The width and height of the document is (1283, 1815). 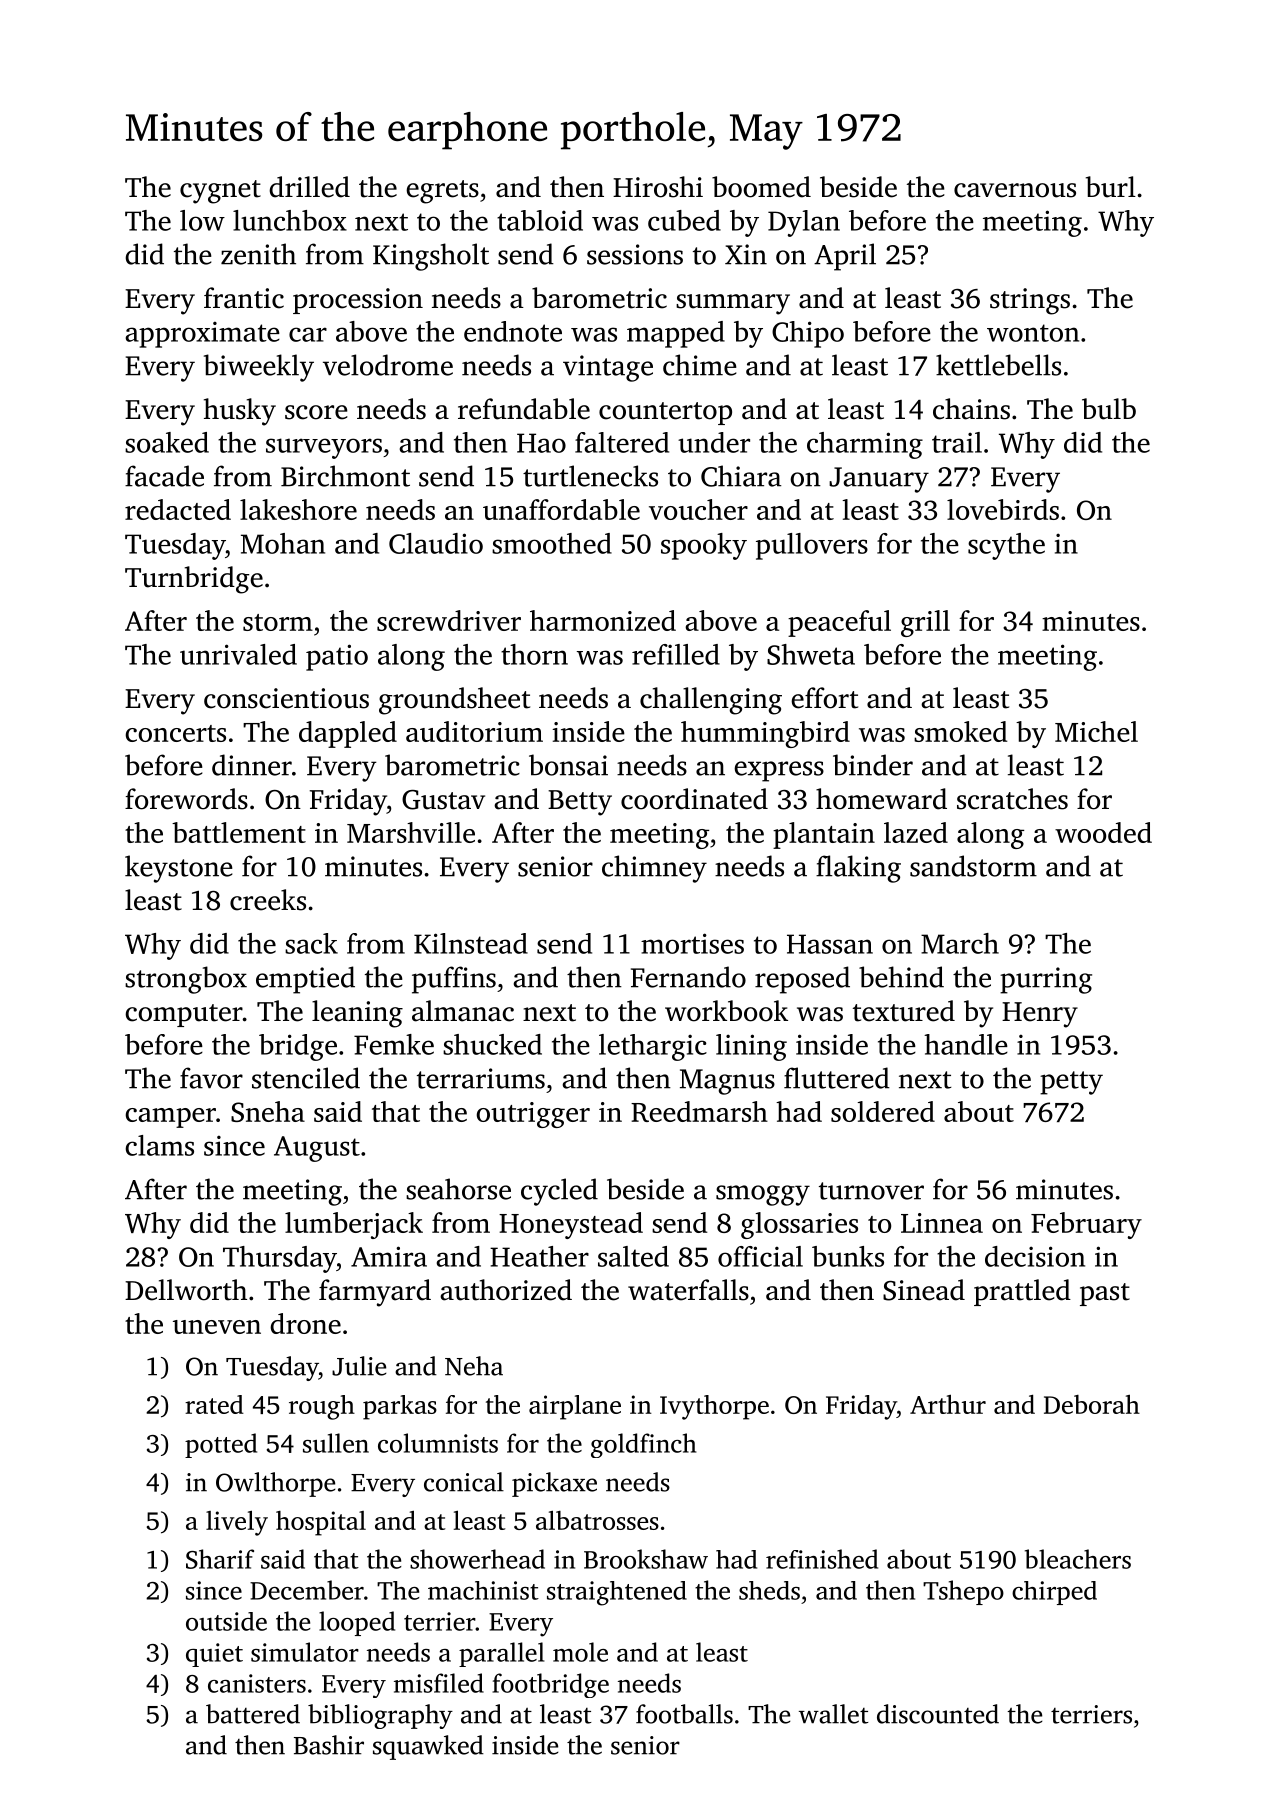 What do you see at coordinates (1103, 832) in the document?
I see `wooded` at bounding box center [1103, 832].
